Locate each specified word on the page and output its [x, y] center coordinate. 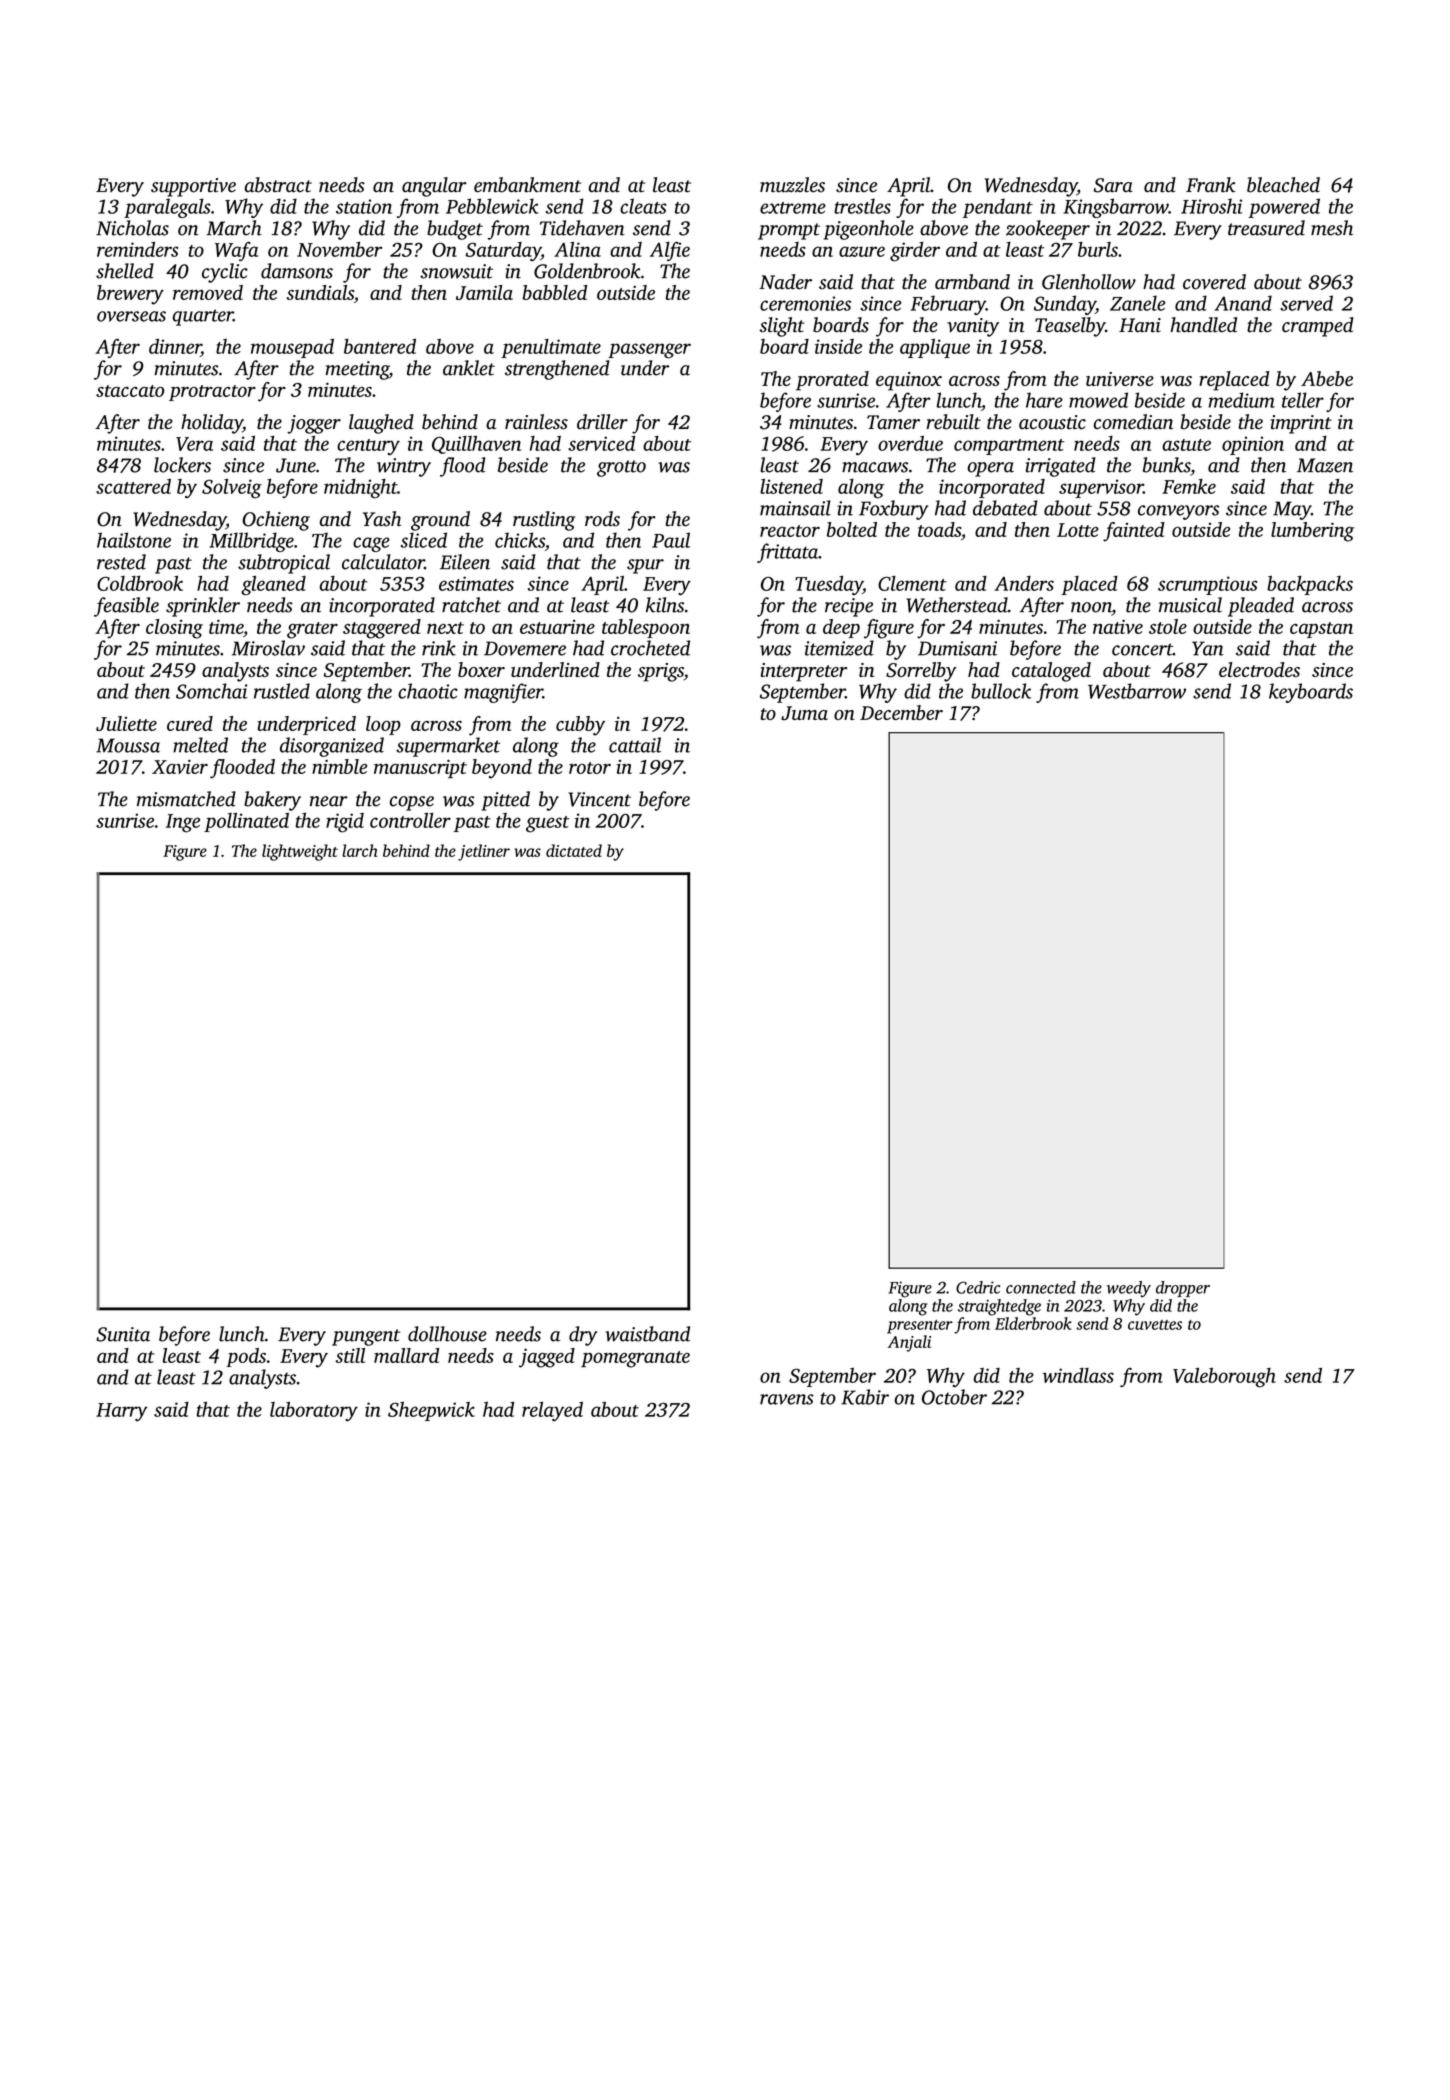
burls [1098, 249]
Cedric [978, 1287]
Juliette [126, 723]
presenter [920, 1327]
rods [602, 519]
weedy [1129, 1289]
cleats [643, 206]
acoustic [1052, 422]
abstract [278, 185]
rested [121, 562]
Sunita [123, 1334]
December [901, 712]
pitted [505, 801]
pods [246, 1357]
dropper [1183, 1289]
